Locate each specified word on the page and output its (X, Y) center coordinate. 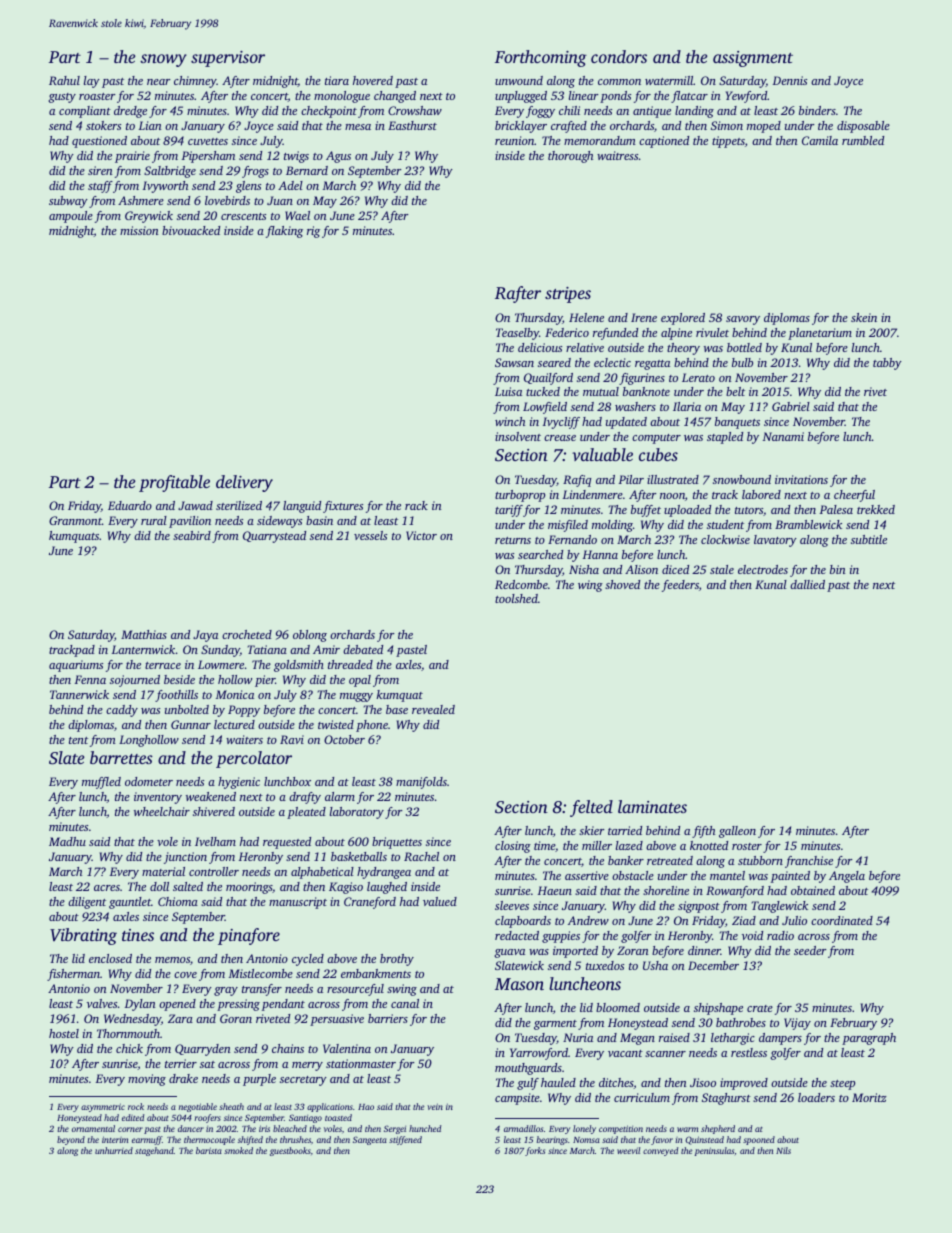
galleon (737, 832)
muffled (101, 783)
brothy (397, 960)
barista (209, 1150)
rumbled (863, 140)
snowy (163, 60)
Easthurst (412, 125)
